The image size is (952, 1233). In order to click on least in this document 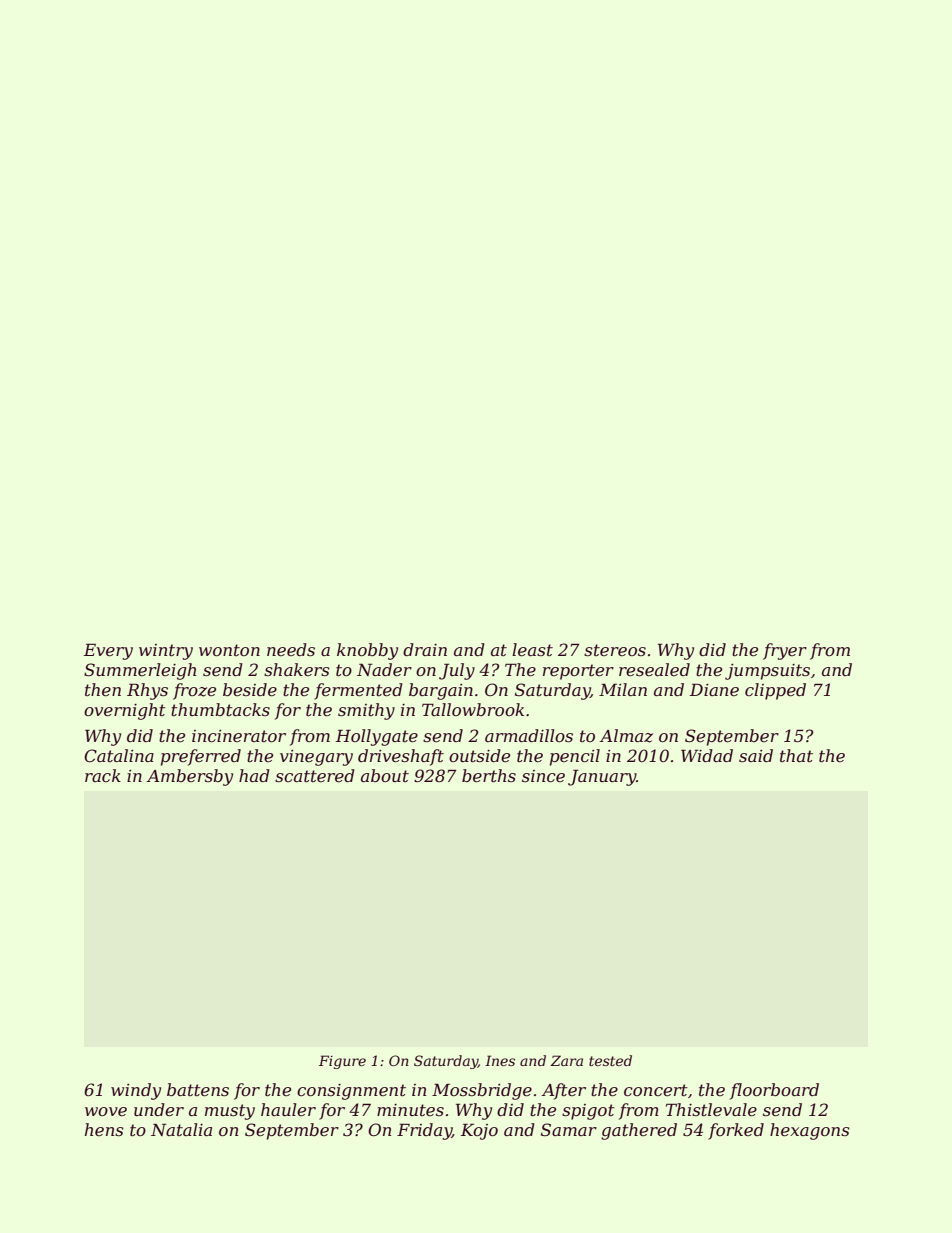, I will do `click(532, 649)`.
